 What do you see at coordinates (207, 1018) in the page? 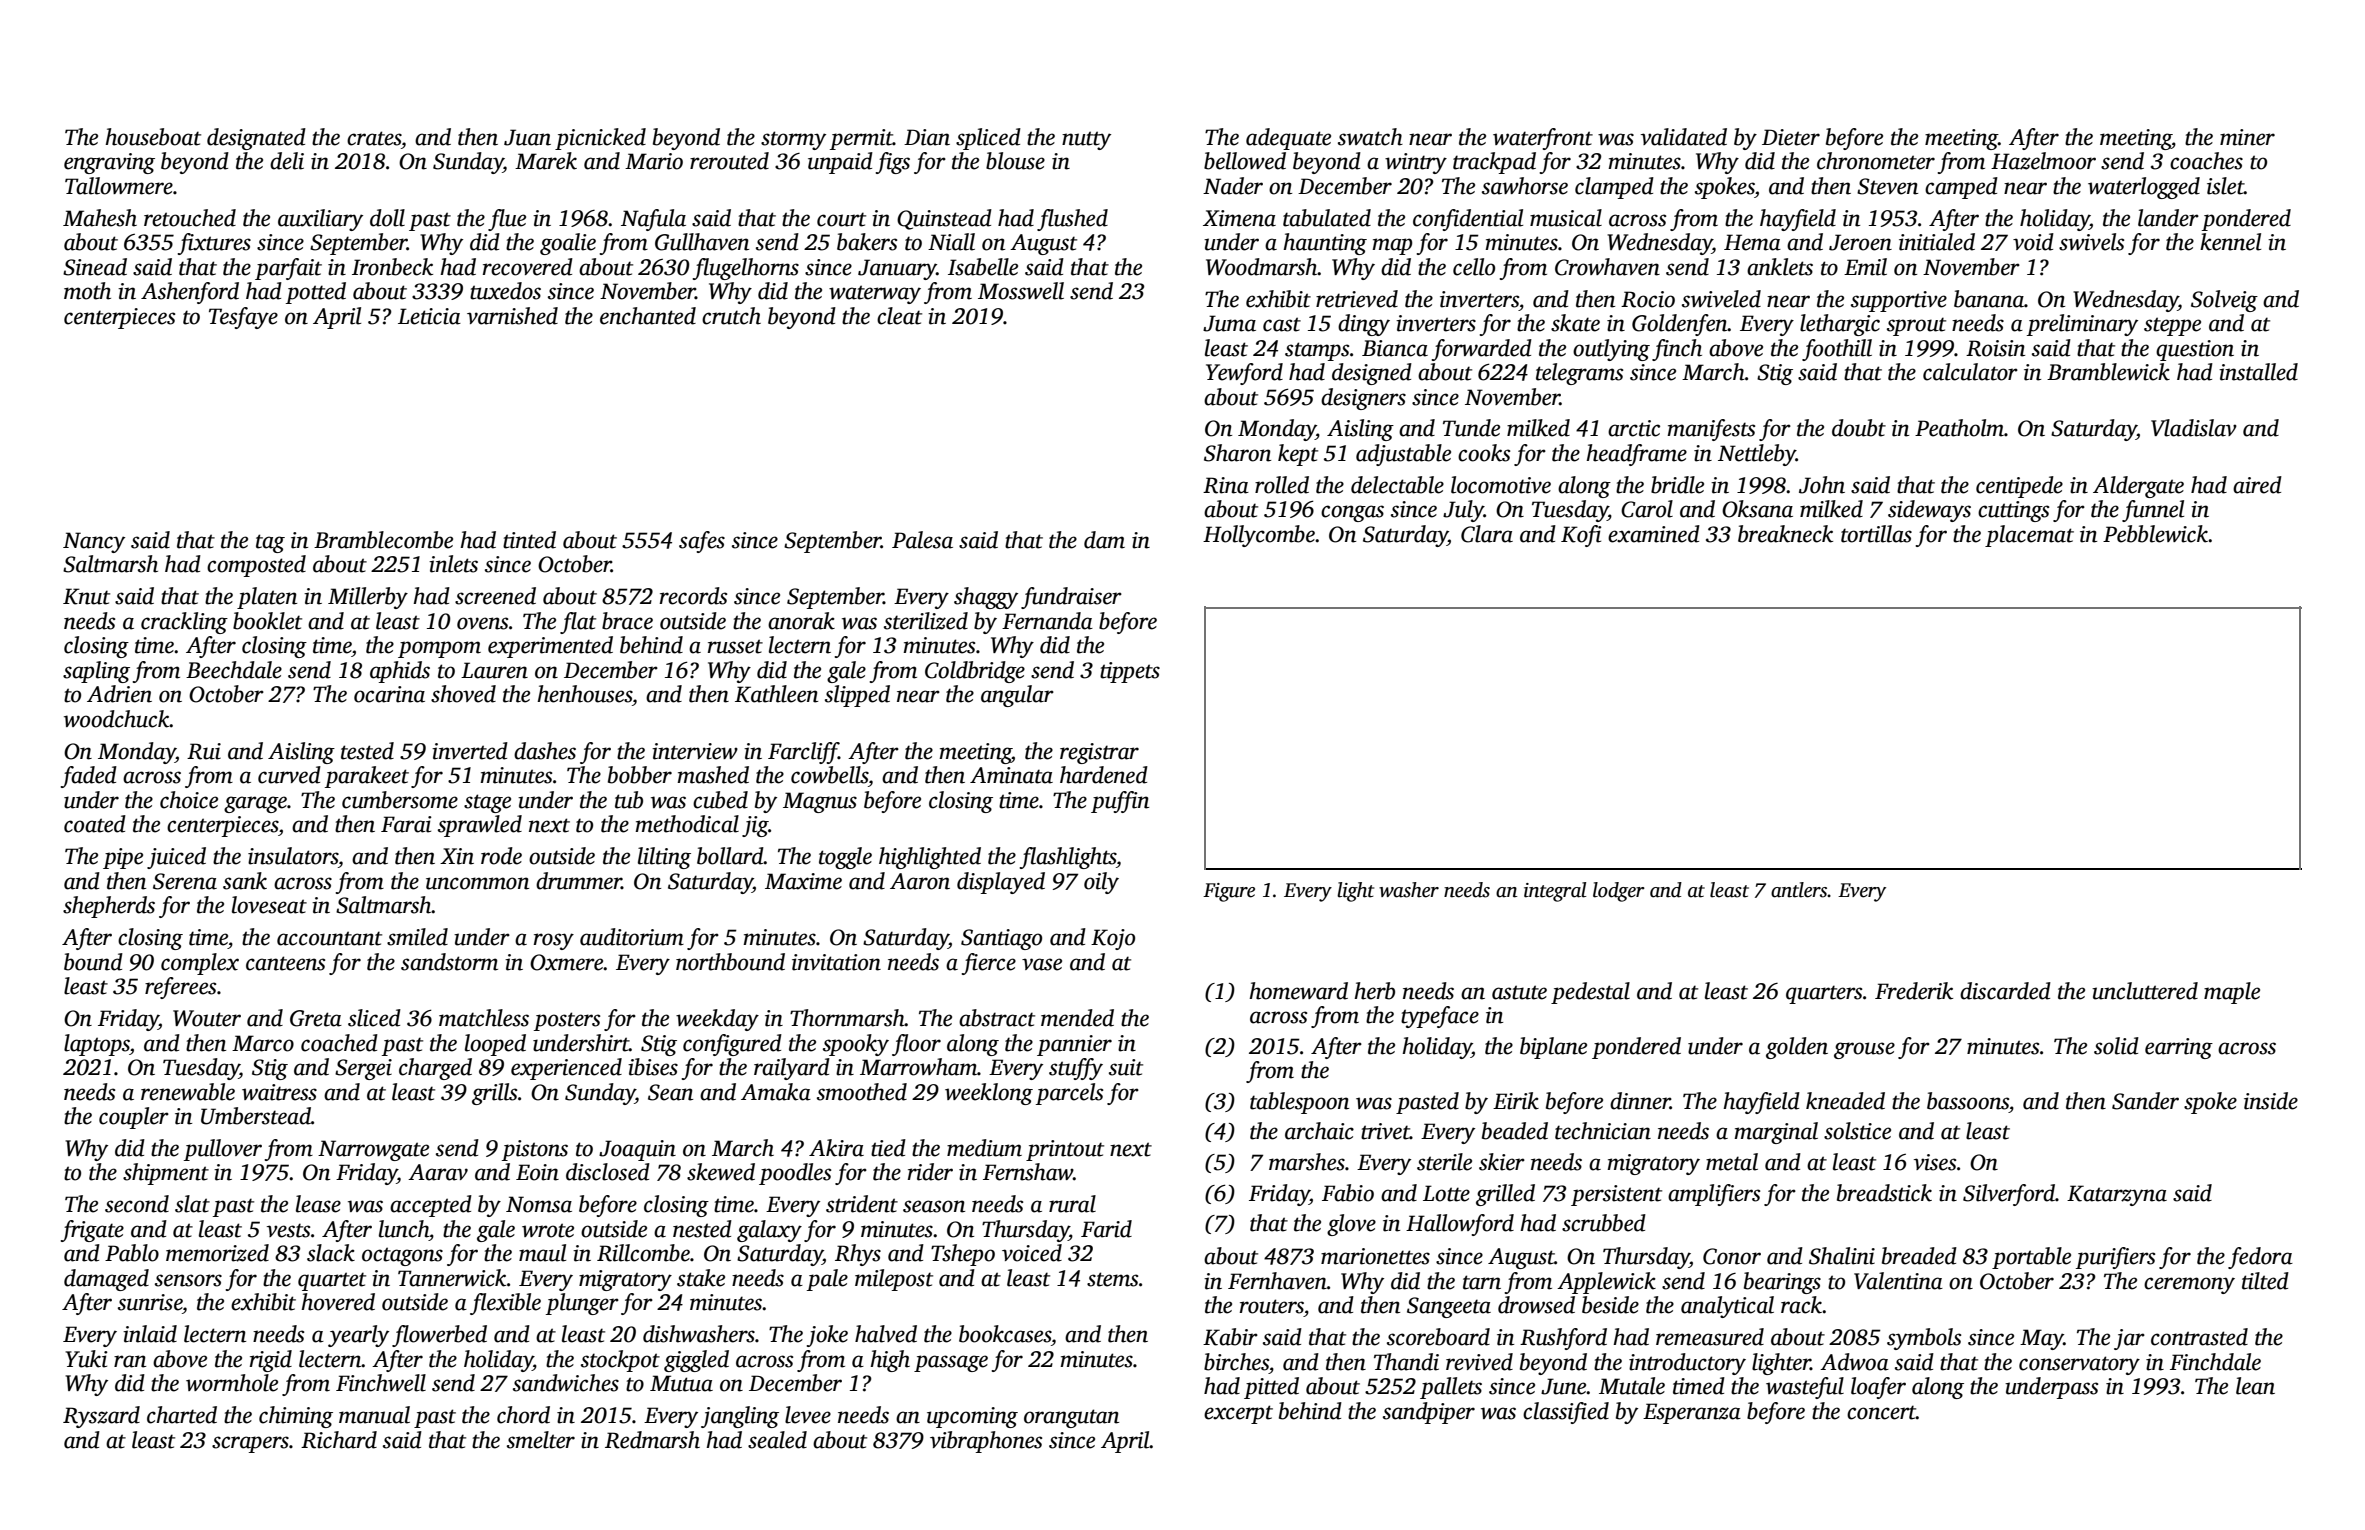
I see `Wouter` at bounding box center [207, 1018].
